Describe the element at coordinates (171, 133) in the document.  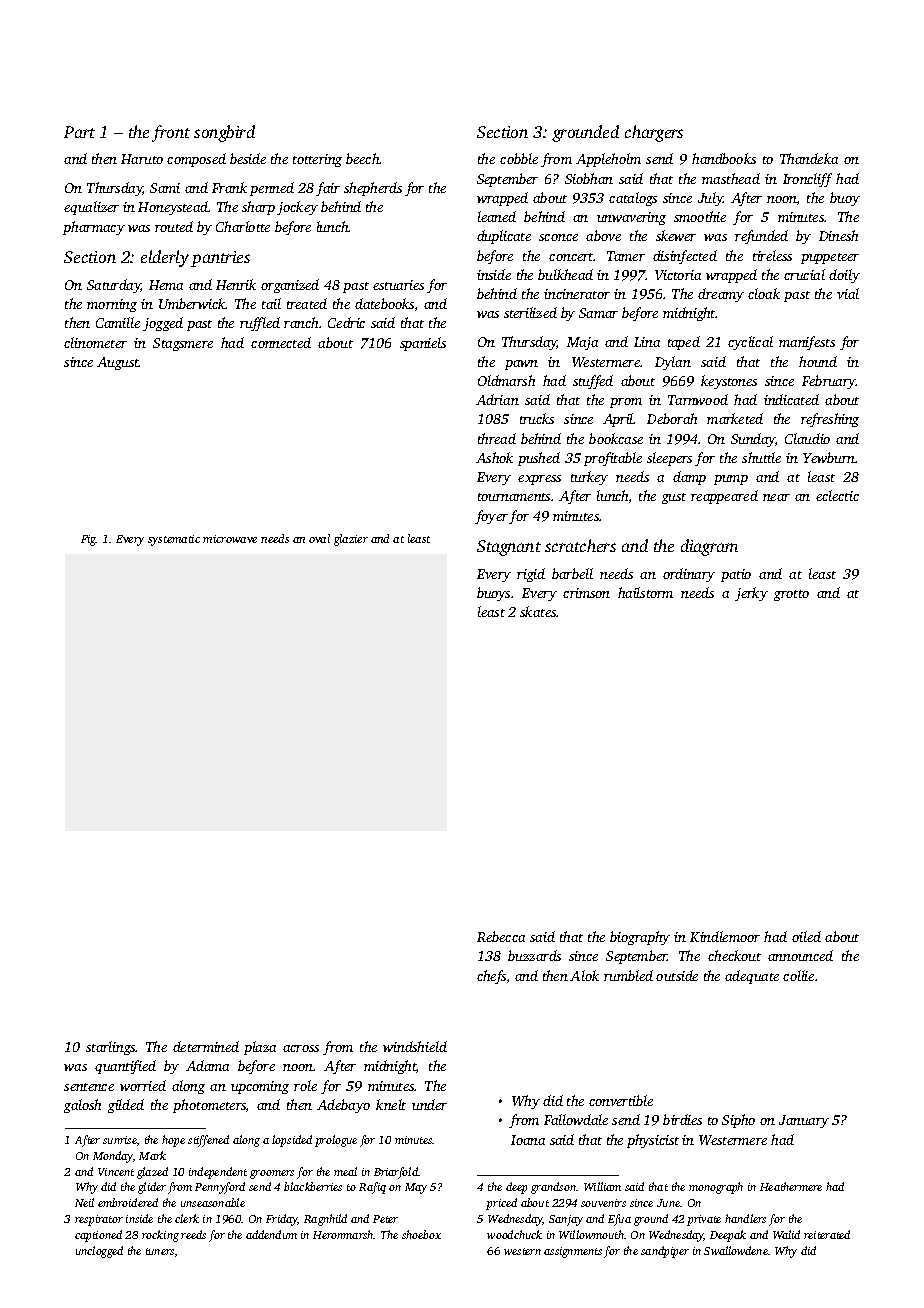
I see `front` at that location.
